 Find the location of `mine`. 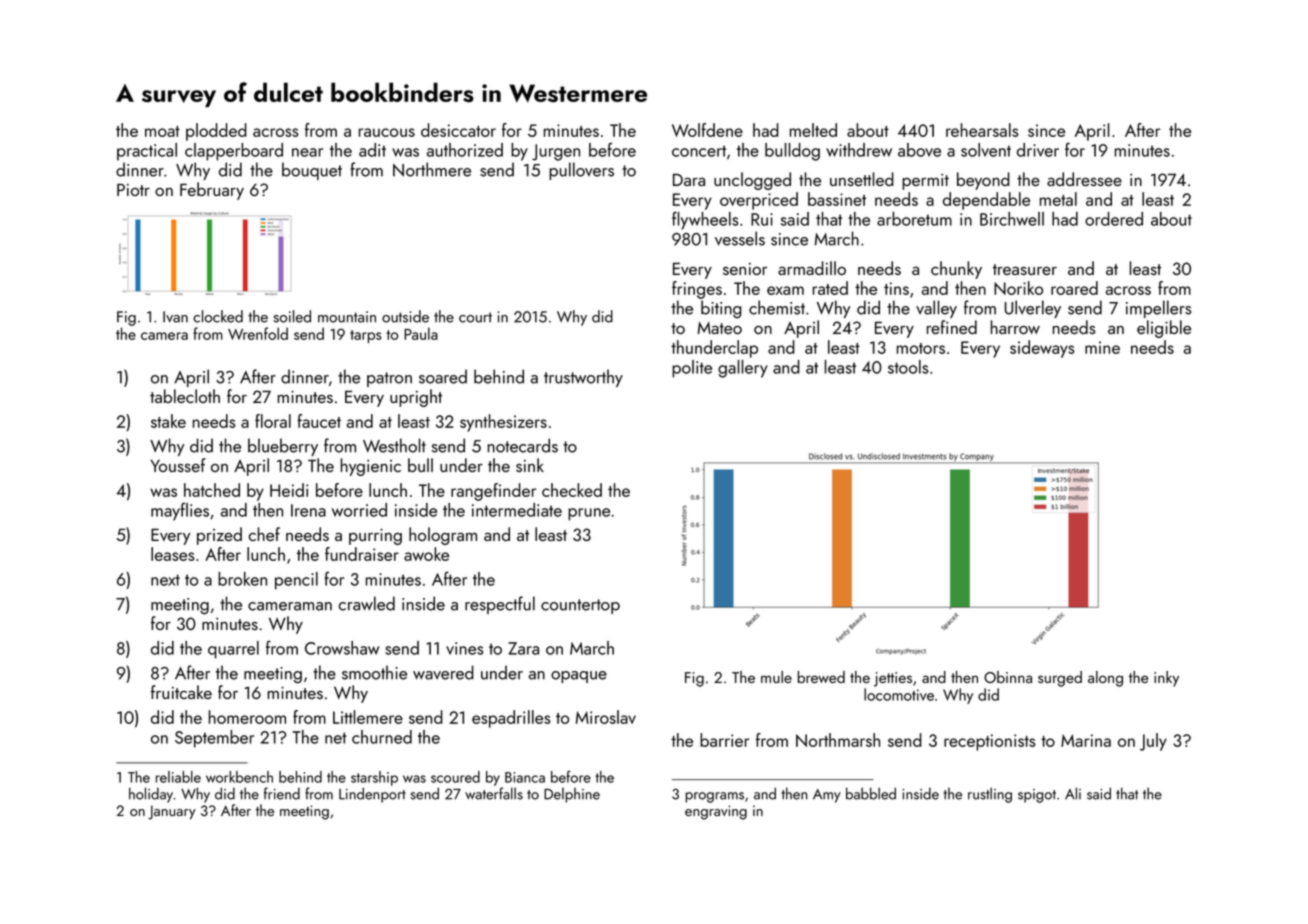

mine is located at coordinates (1102, 347).
